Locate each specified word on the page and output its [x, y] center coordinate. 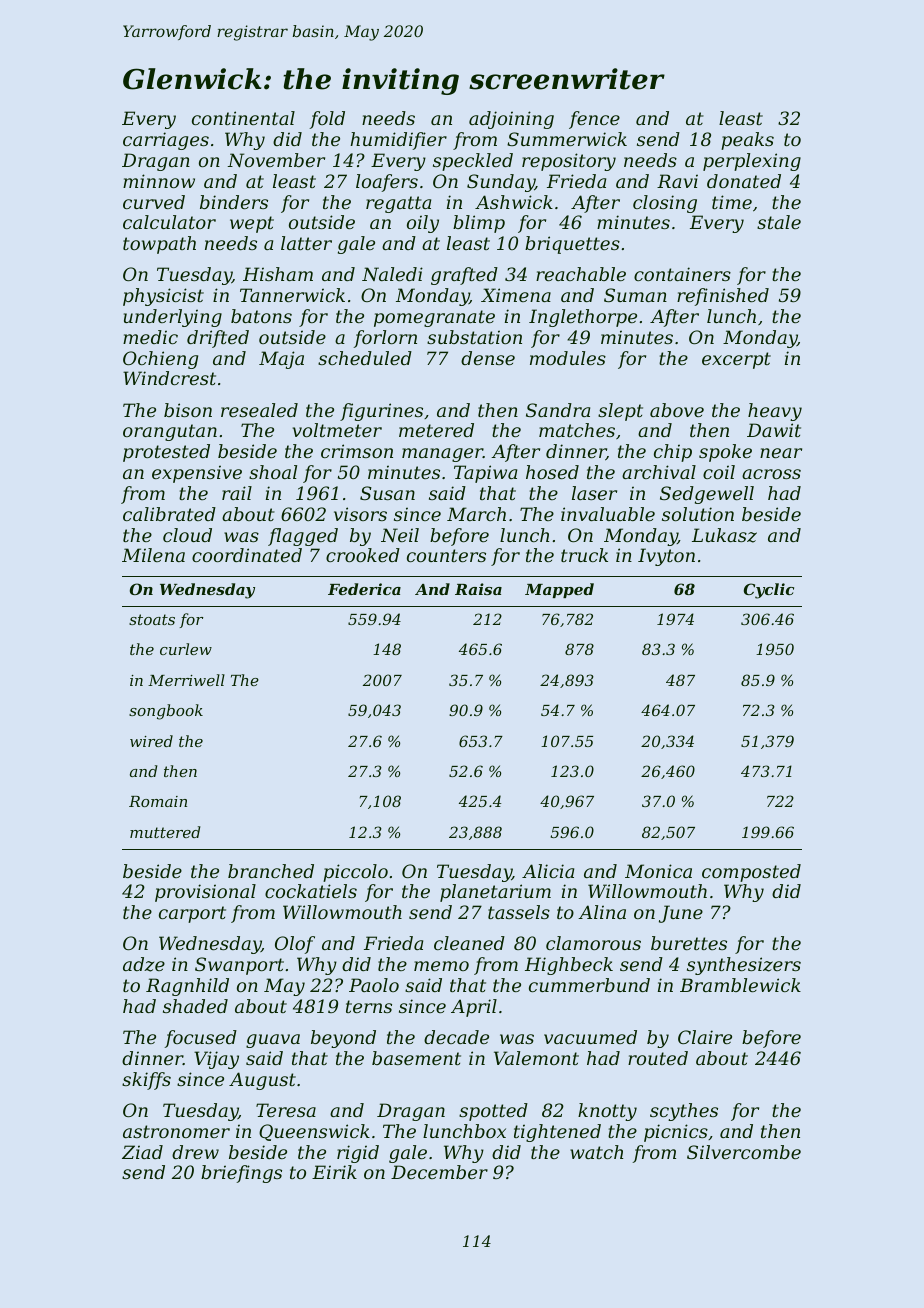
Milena [153, 555]
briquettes [572, 245]
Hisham [278, 274]
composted [751, 873]
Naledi [392, 274]
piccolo [355, 873]
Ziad [142, 1152]
